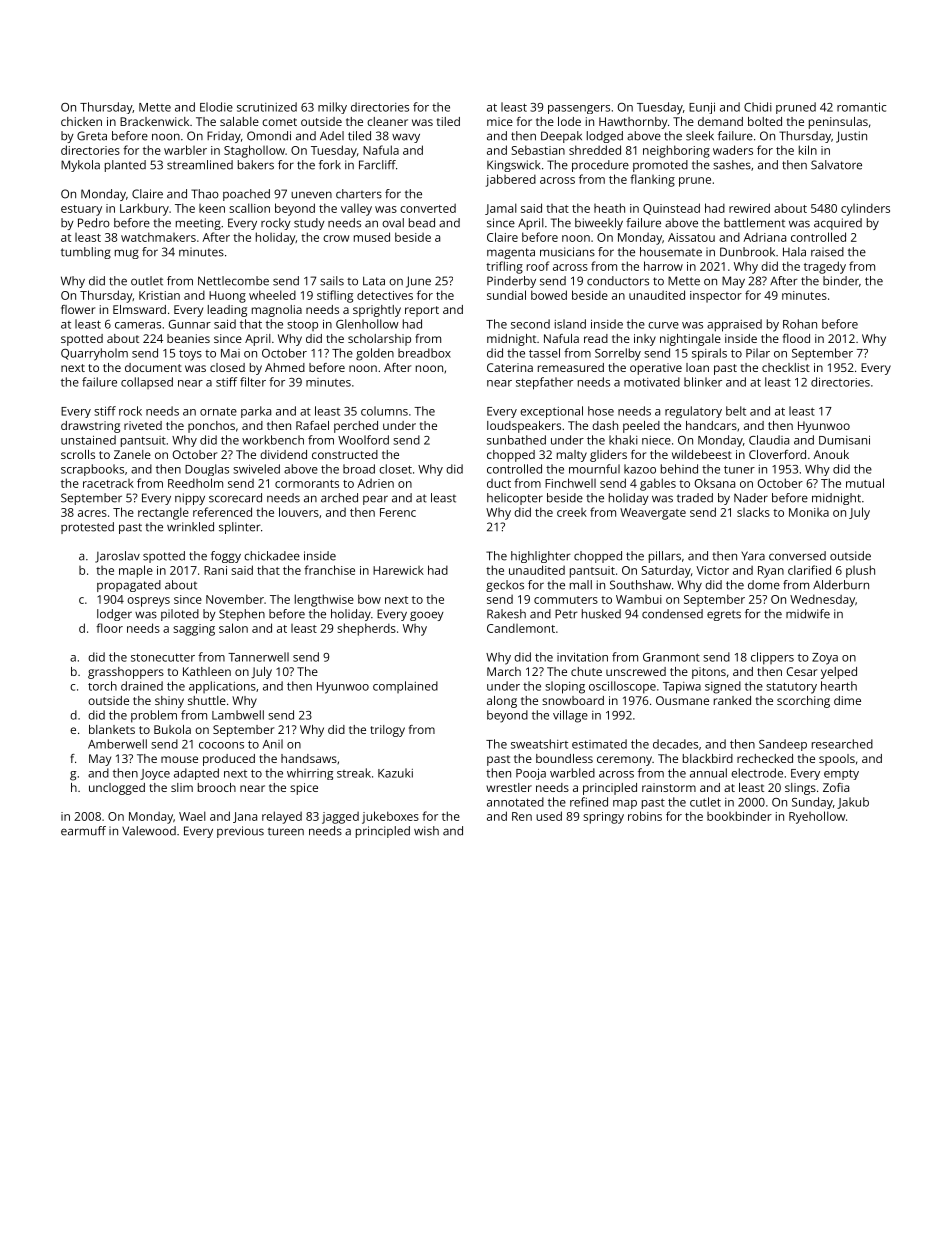 This document has height=1233, width=952. Describe the element at coordinates (428, 208) in the document. I see `converted` at that location.
